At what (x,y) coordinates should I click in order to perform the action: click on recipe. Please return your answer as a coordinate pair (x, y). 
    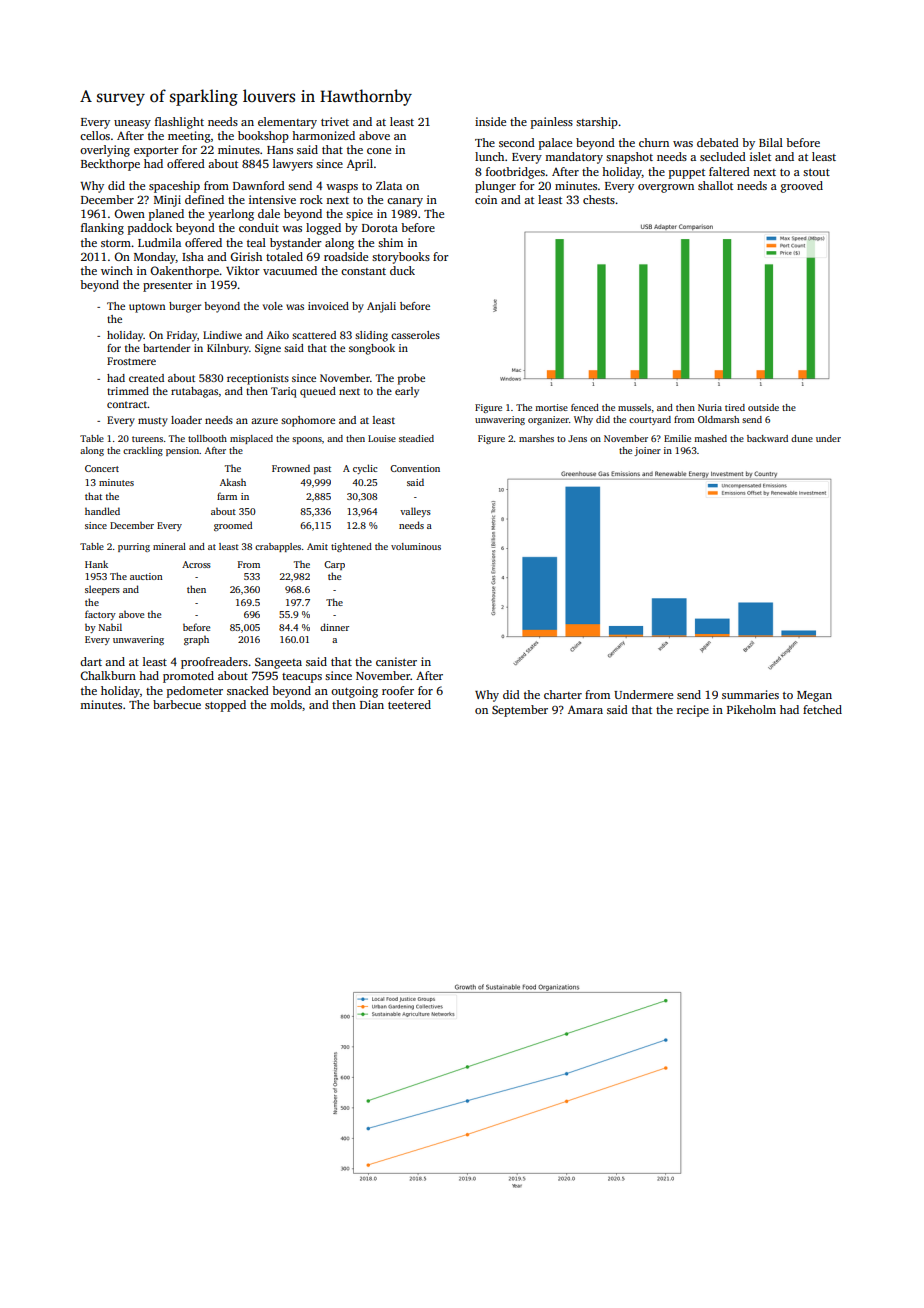
    Looking at the image, I should click on (693, 711).
